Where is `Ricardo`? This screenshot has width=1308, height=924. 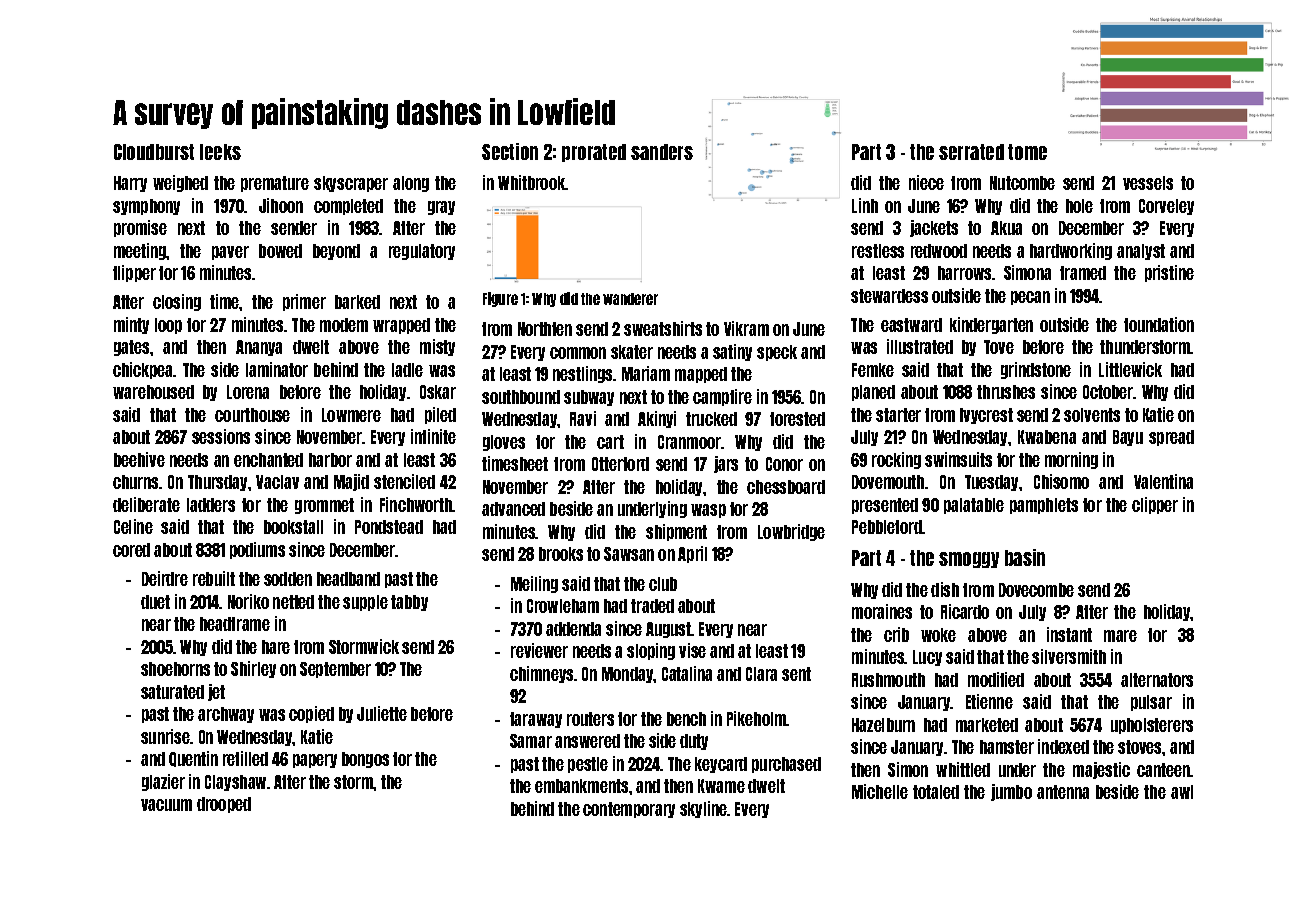
Ricardo is located at coordinates (965, 611).
